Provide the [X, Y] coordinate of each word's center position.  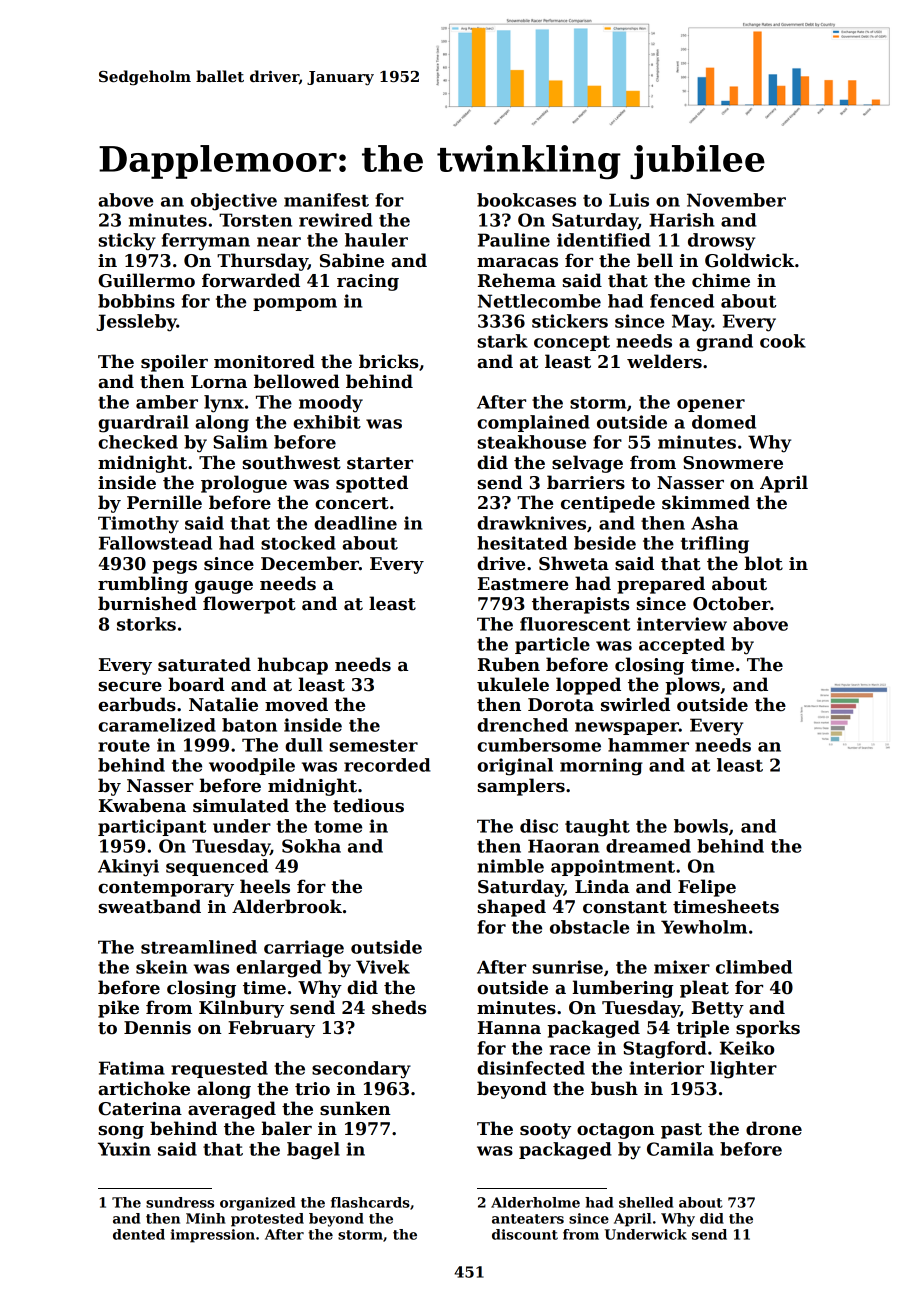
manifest [326, 200]
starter [380, 463]
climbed [754, 967]
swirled [635, 704]
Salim [240, 442]
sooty [545, 1131]
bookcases [526, 200]
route [124, 746]
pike [118, 1009]
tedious [368, 805]
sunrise [568, 967]
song [121, 1132]
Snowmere [733, 463]
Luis [629, 200]
